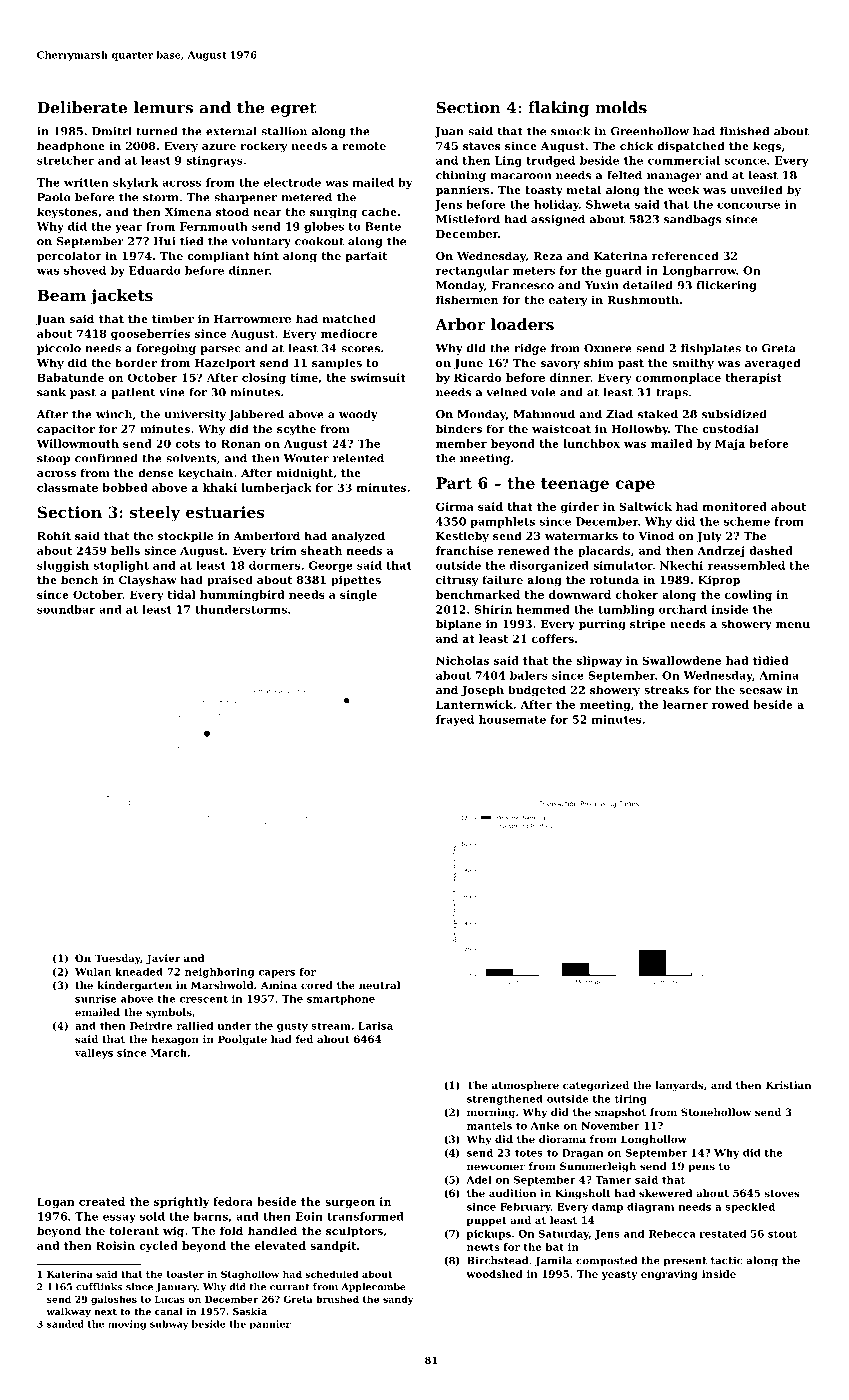  I want to click on purring, so click(602, 625).
